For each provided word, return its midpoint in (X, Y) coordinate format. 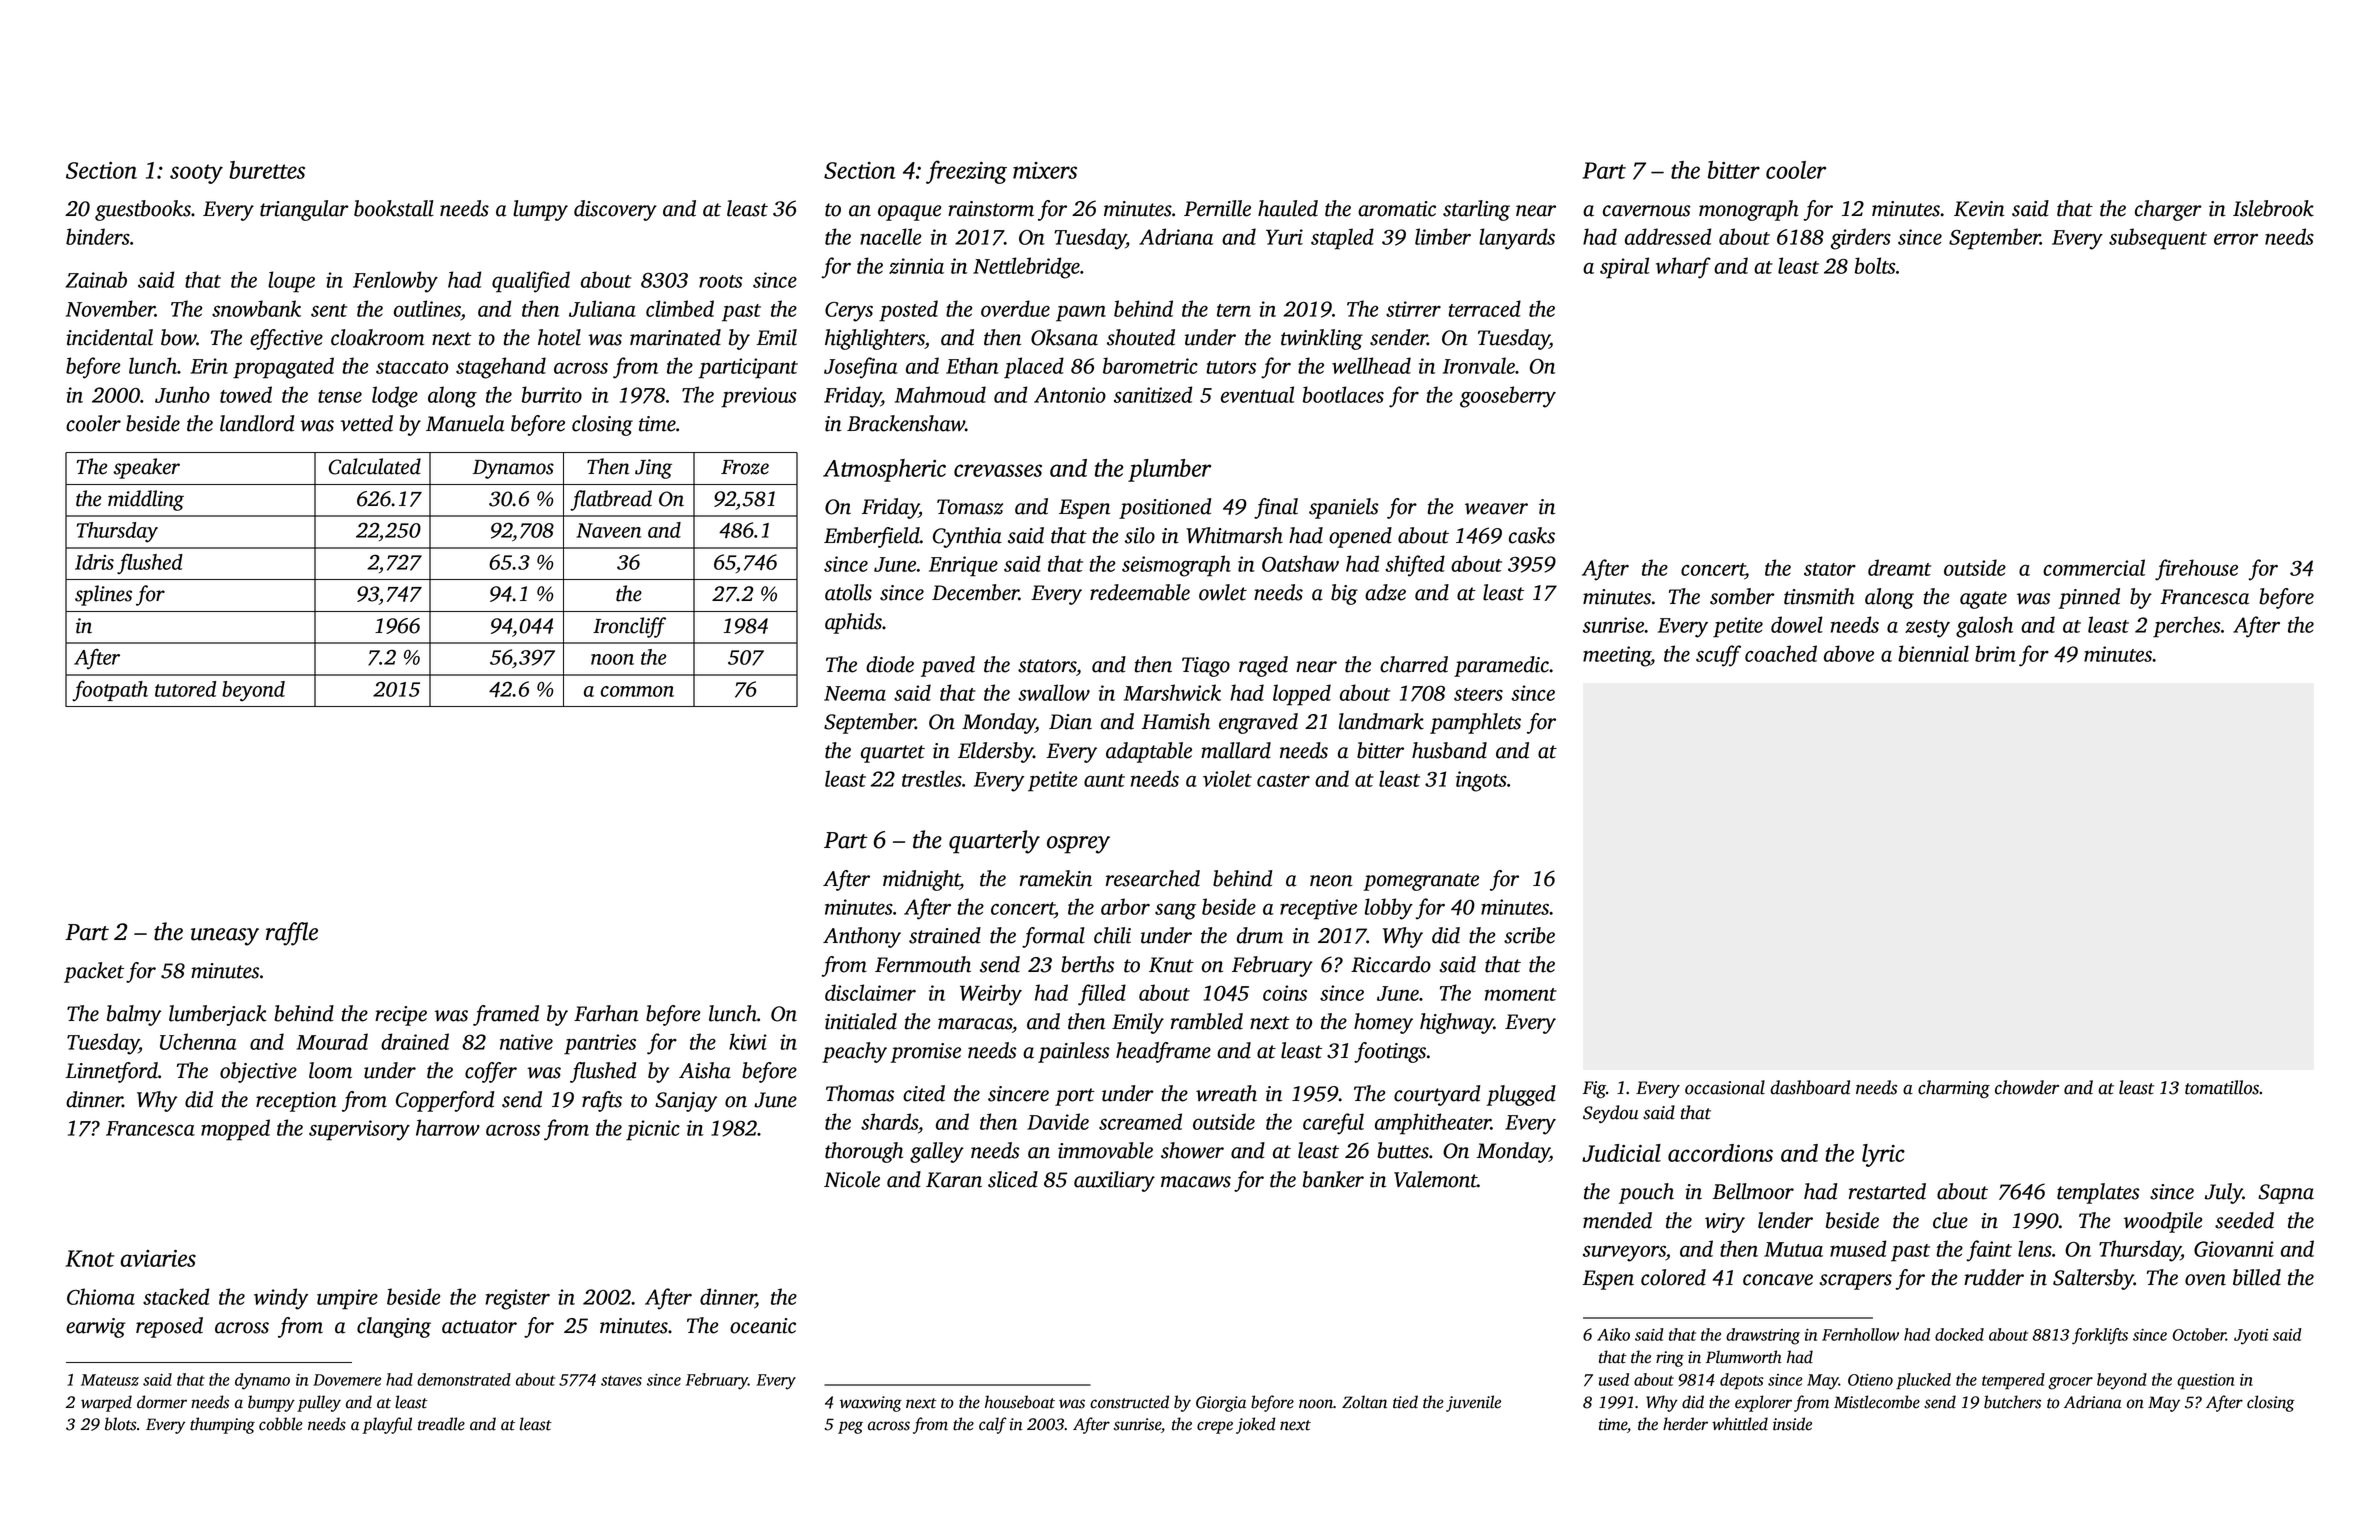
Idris (94, 562)
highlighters (875, 339)
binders (98, 236)
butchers (2012, 1402)
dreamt (1899, 567)
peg (850, 1427)
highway (1457, 1023)
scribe (1529, 935)
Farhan (606, 1013)
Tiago (1206, 667)
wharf (1683, 268)
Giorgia (1221, 1404)
